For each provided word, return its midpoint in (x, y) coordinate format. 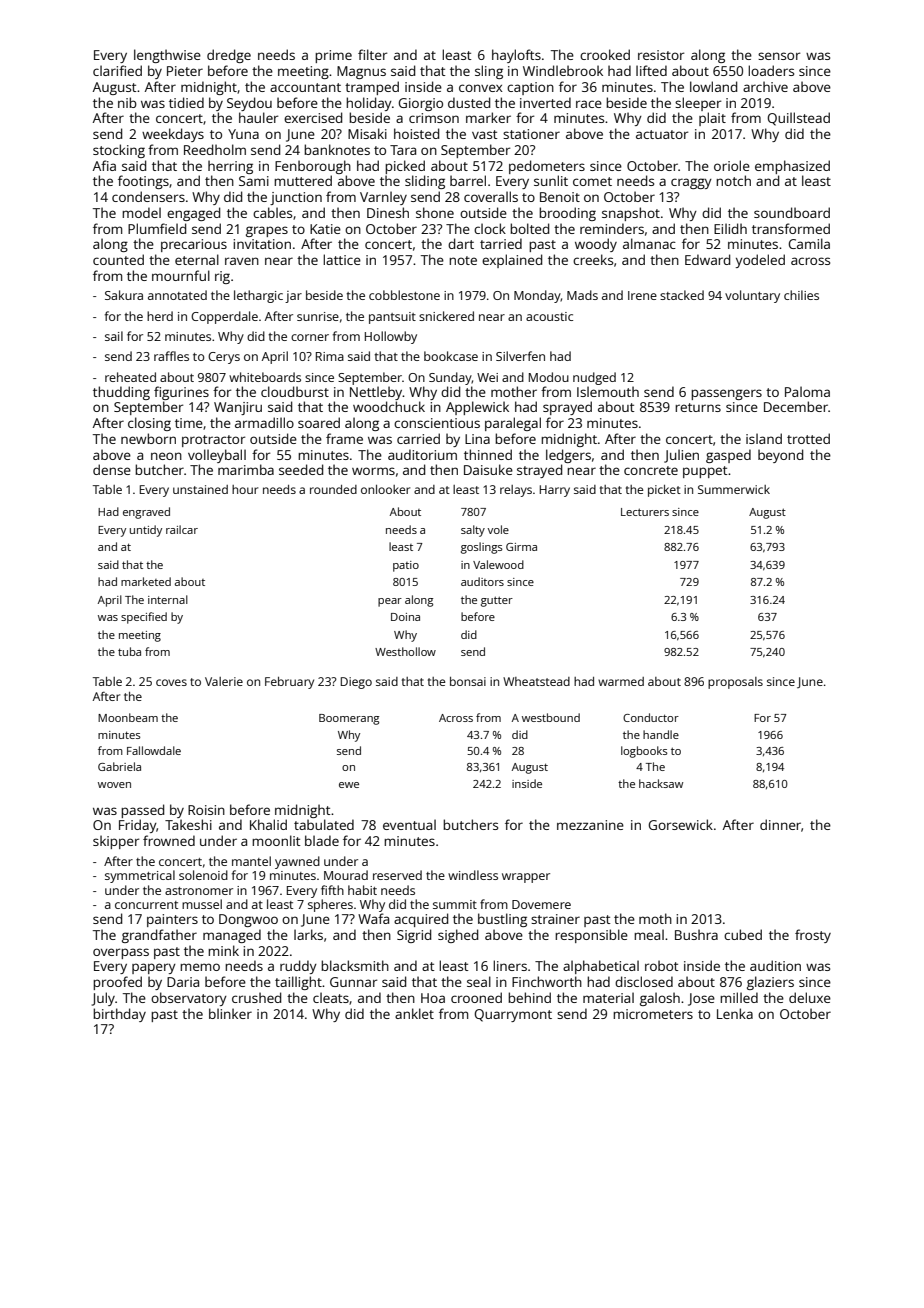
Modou (549, 377)
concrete (651, 470)
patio (406, 566)
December (796, 406)
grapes (267, 231)
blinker (230, 1013)
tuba (129, 651)
